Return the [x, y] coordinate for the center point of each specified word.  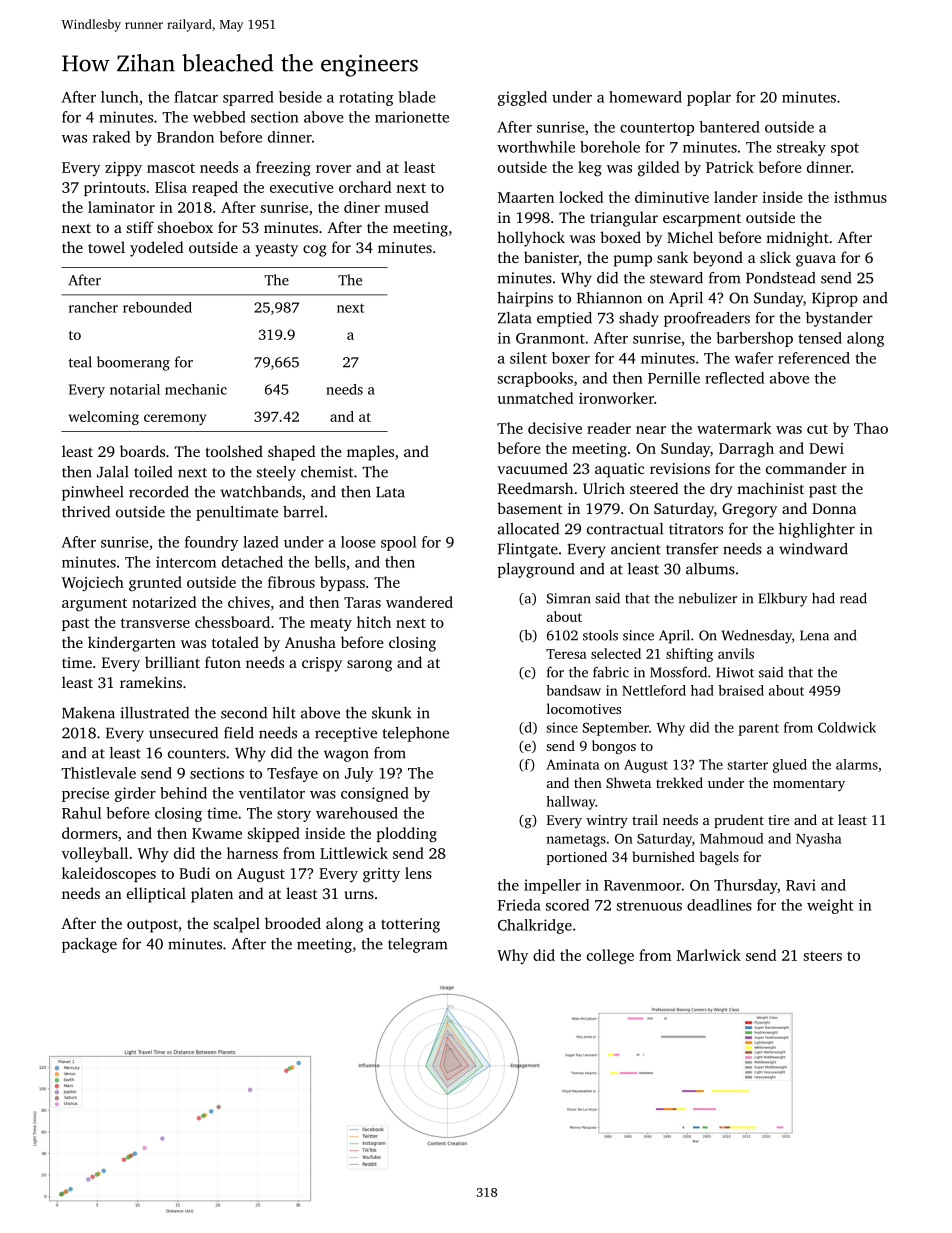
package [89, 945]
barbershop [755, 339]
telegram [417, 945]
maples [370, 453]
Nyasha [819, 840]
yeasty [276, 250]
